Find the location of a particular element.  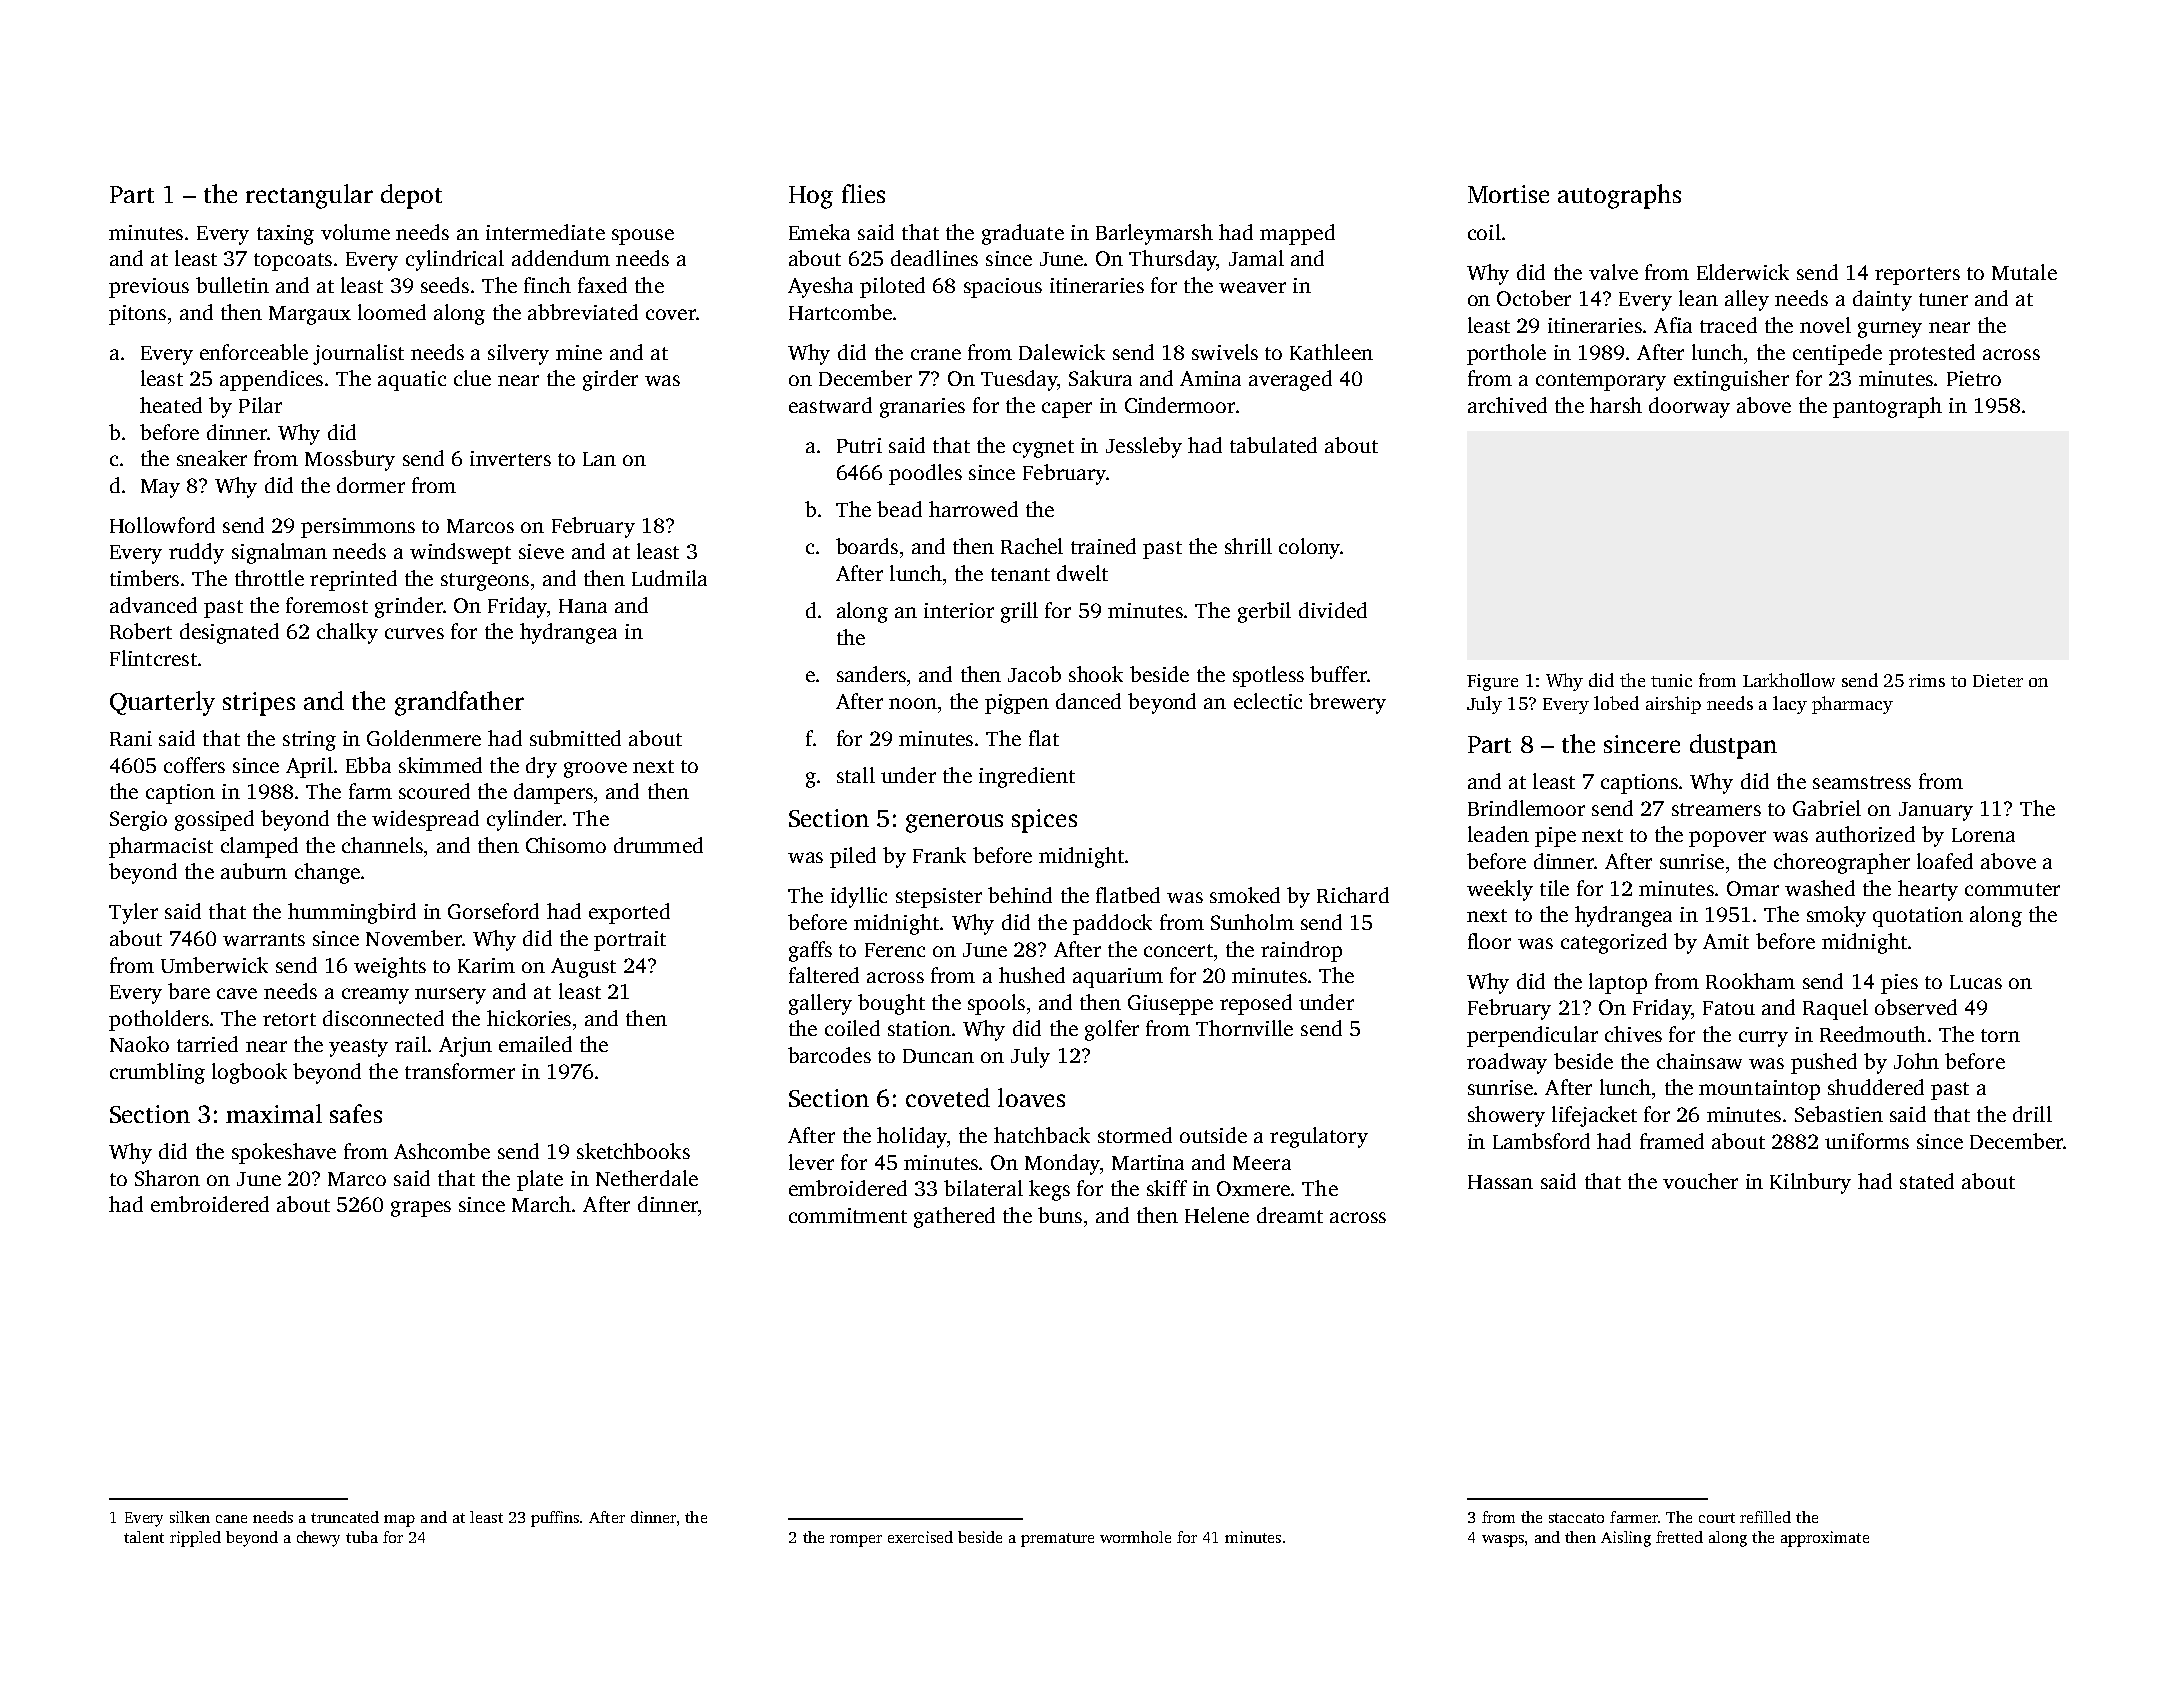

Hana is located at coordinates (583, 606).
